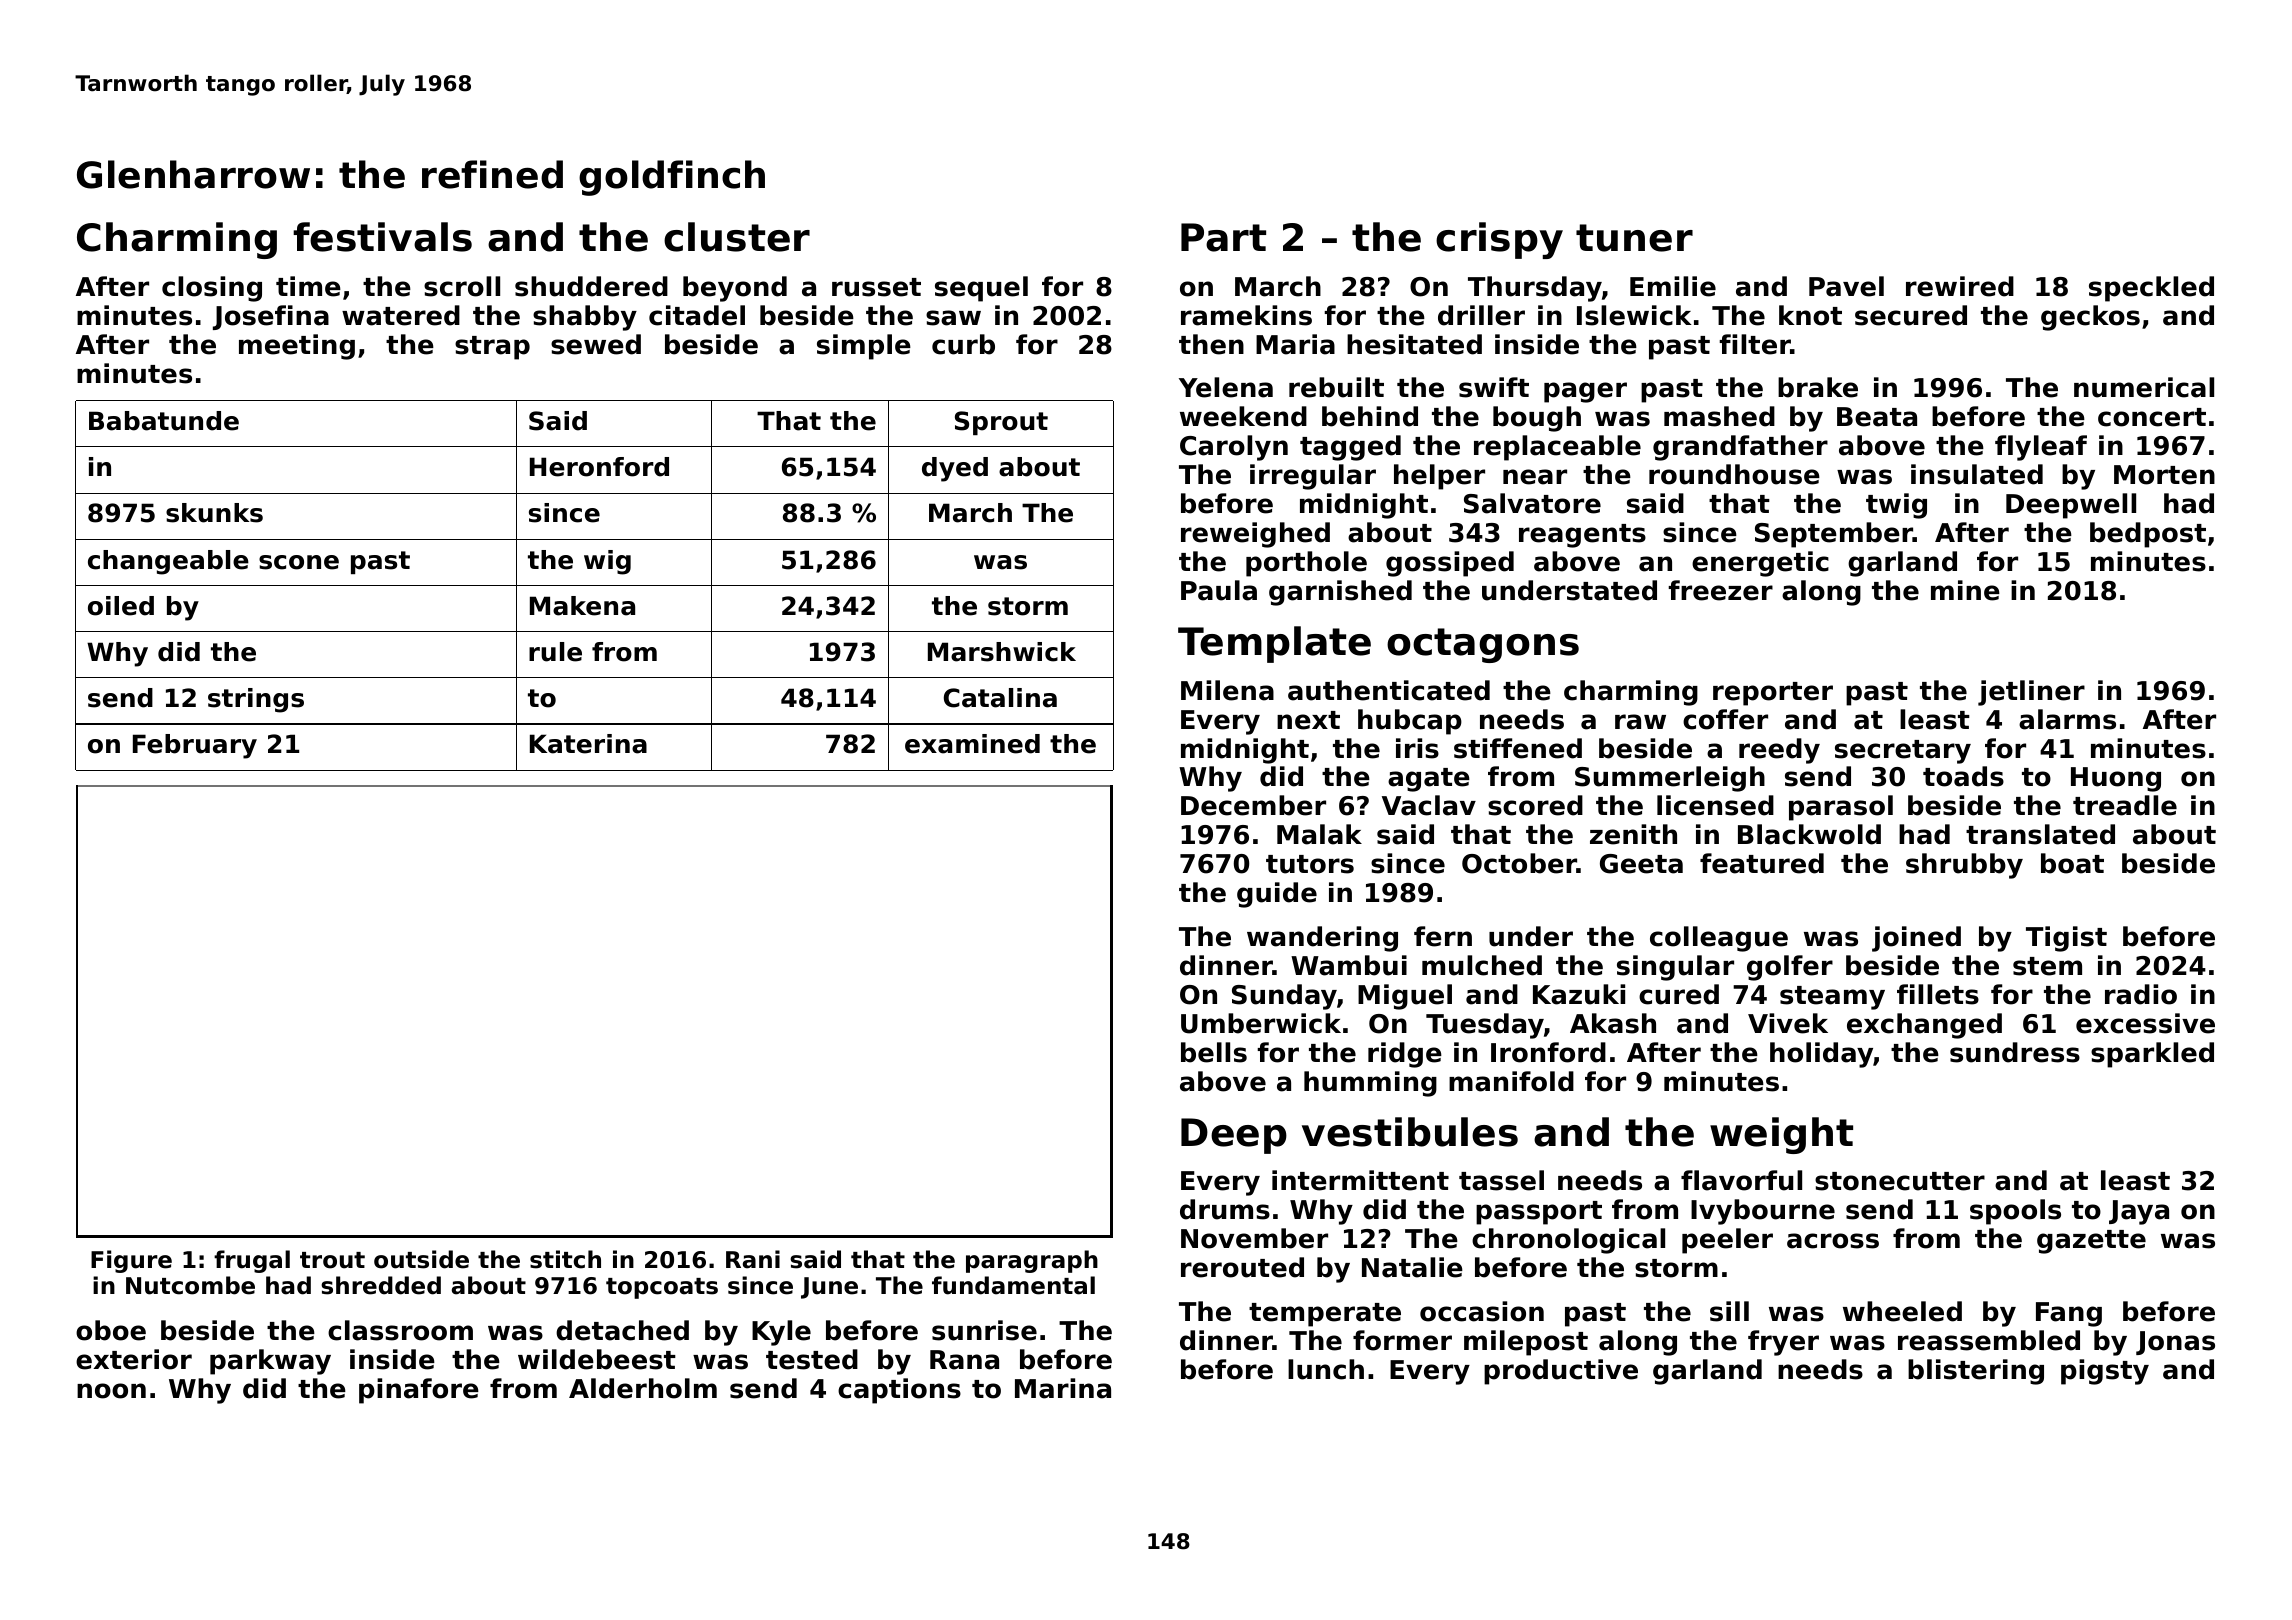 The image size is (2292, 1620). What do you see at coordinates (588, 744) in the screenshot?
I see `Katerina` at bounding box center [588, 744].
